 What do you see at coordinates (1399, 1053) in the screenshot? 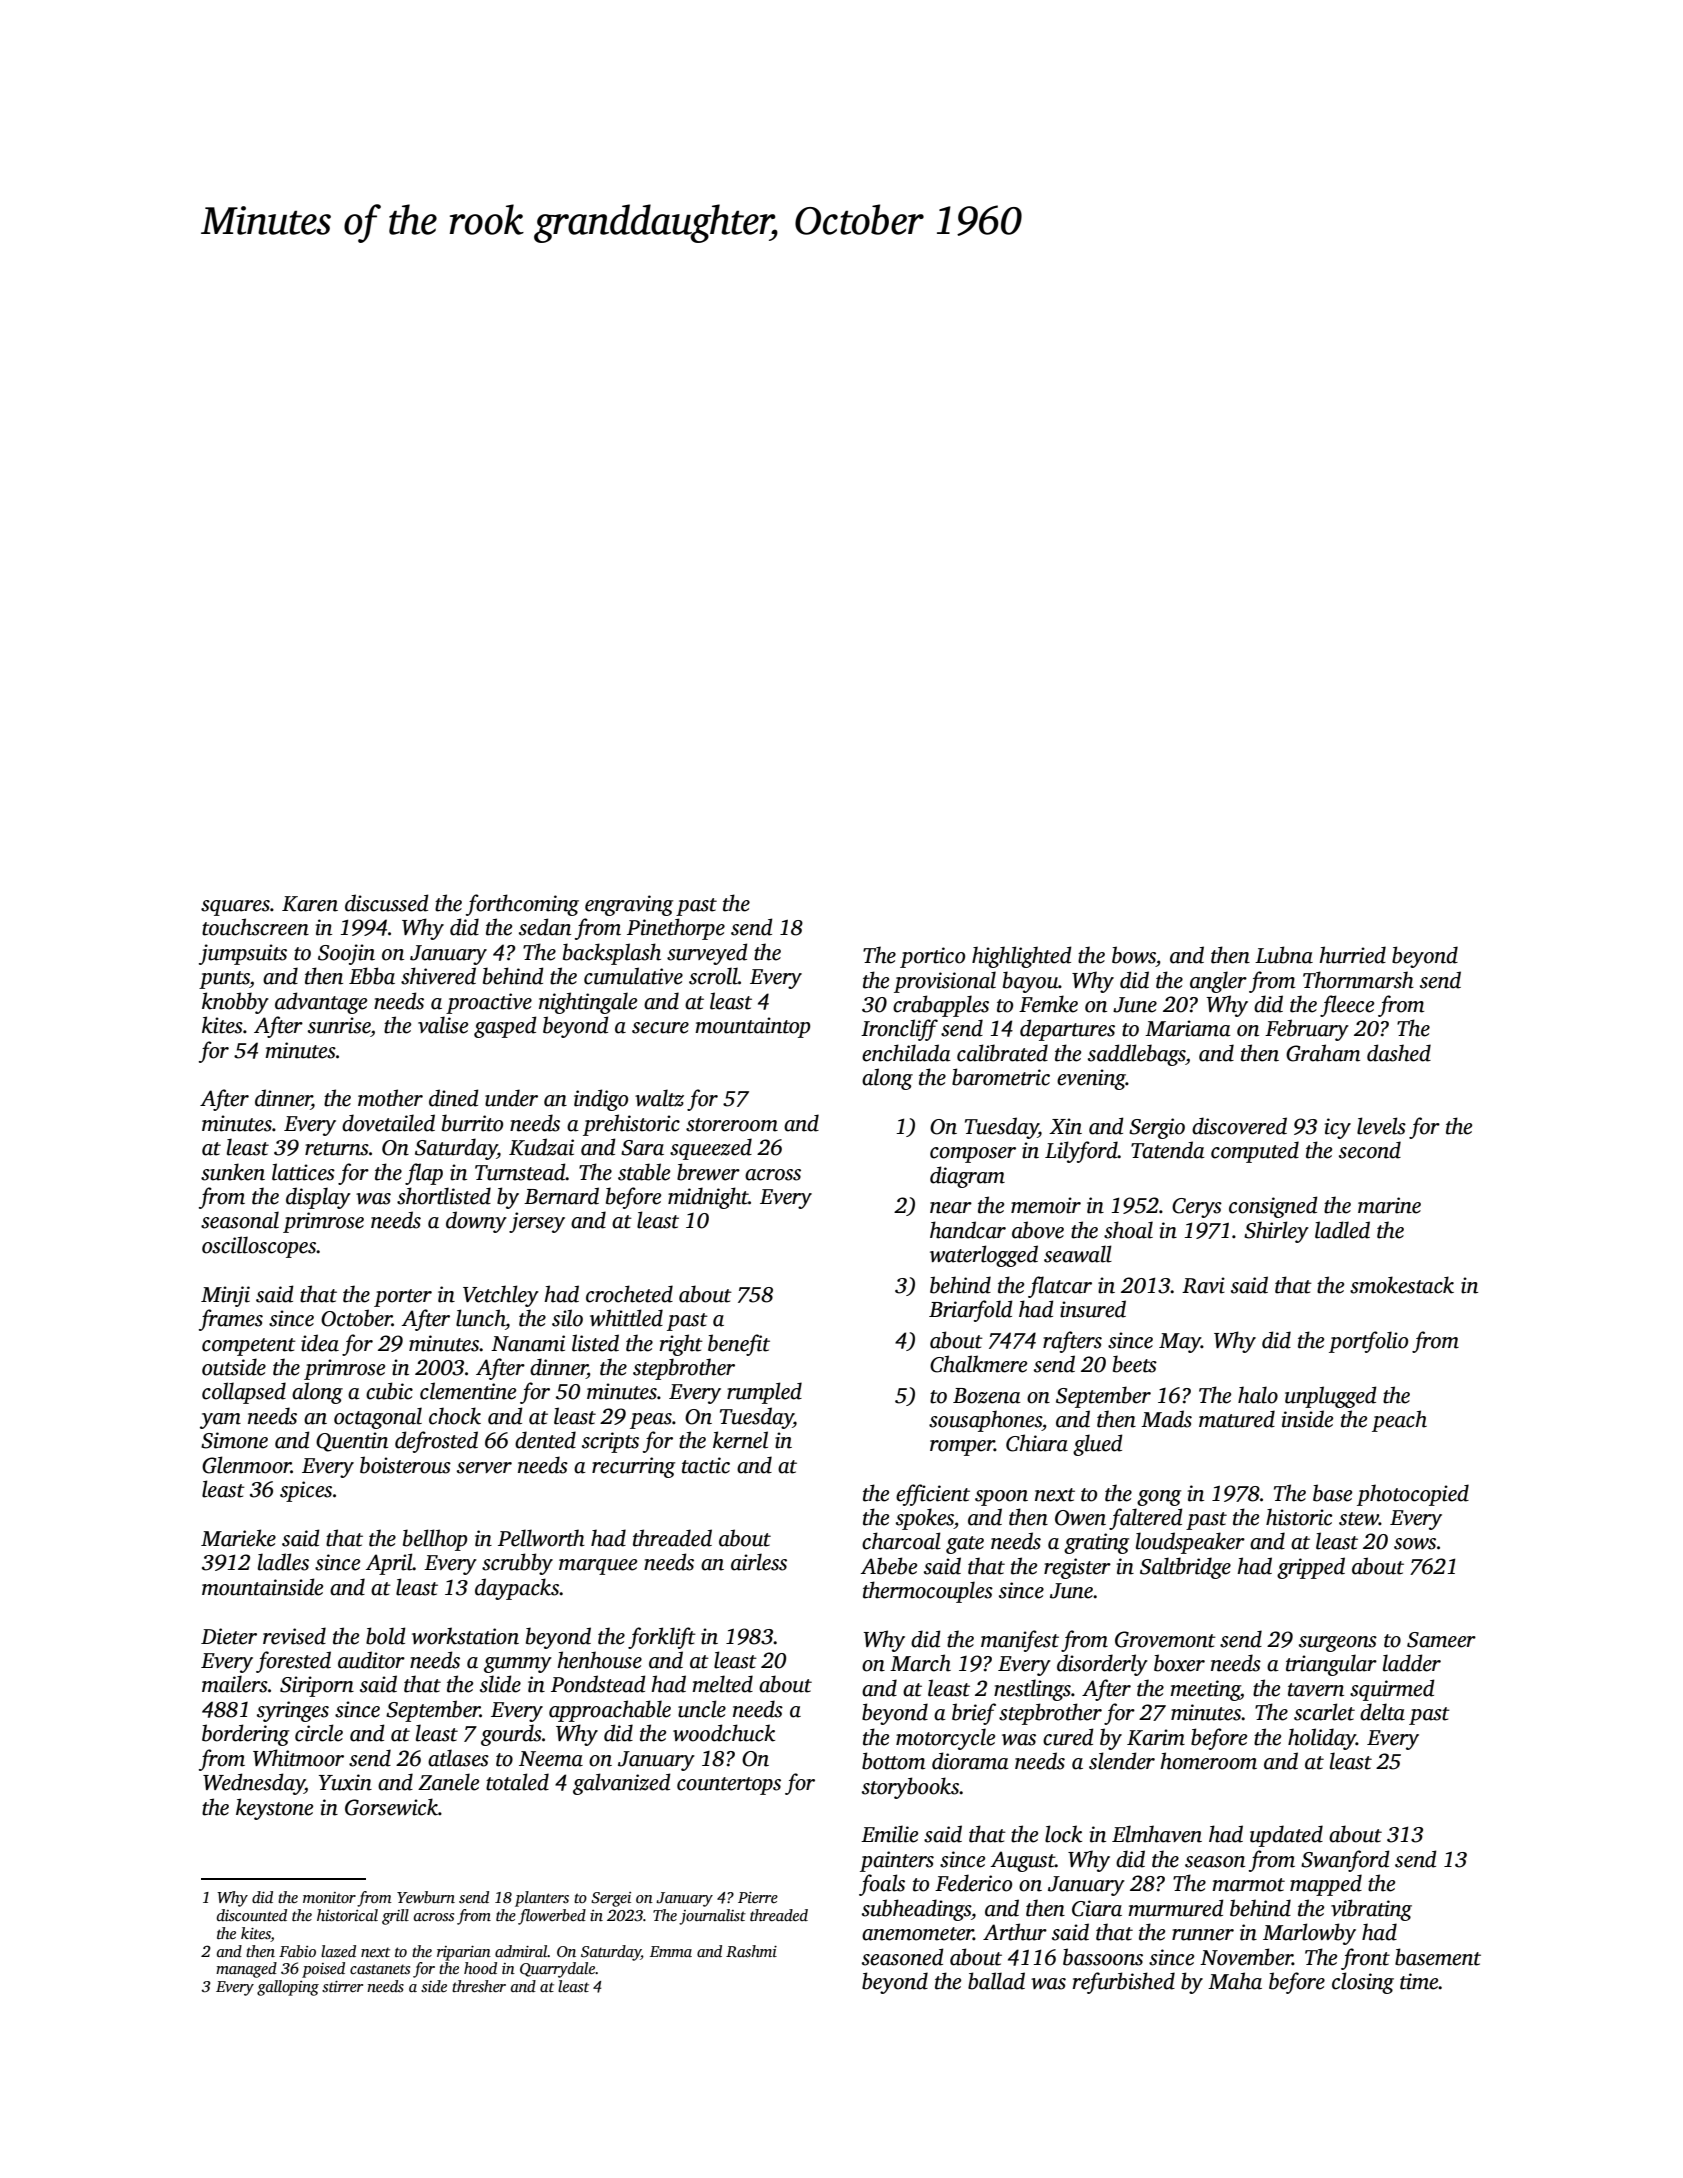
I see `dashed` at bounding box center [1399, 1053].
